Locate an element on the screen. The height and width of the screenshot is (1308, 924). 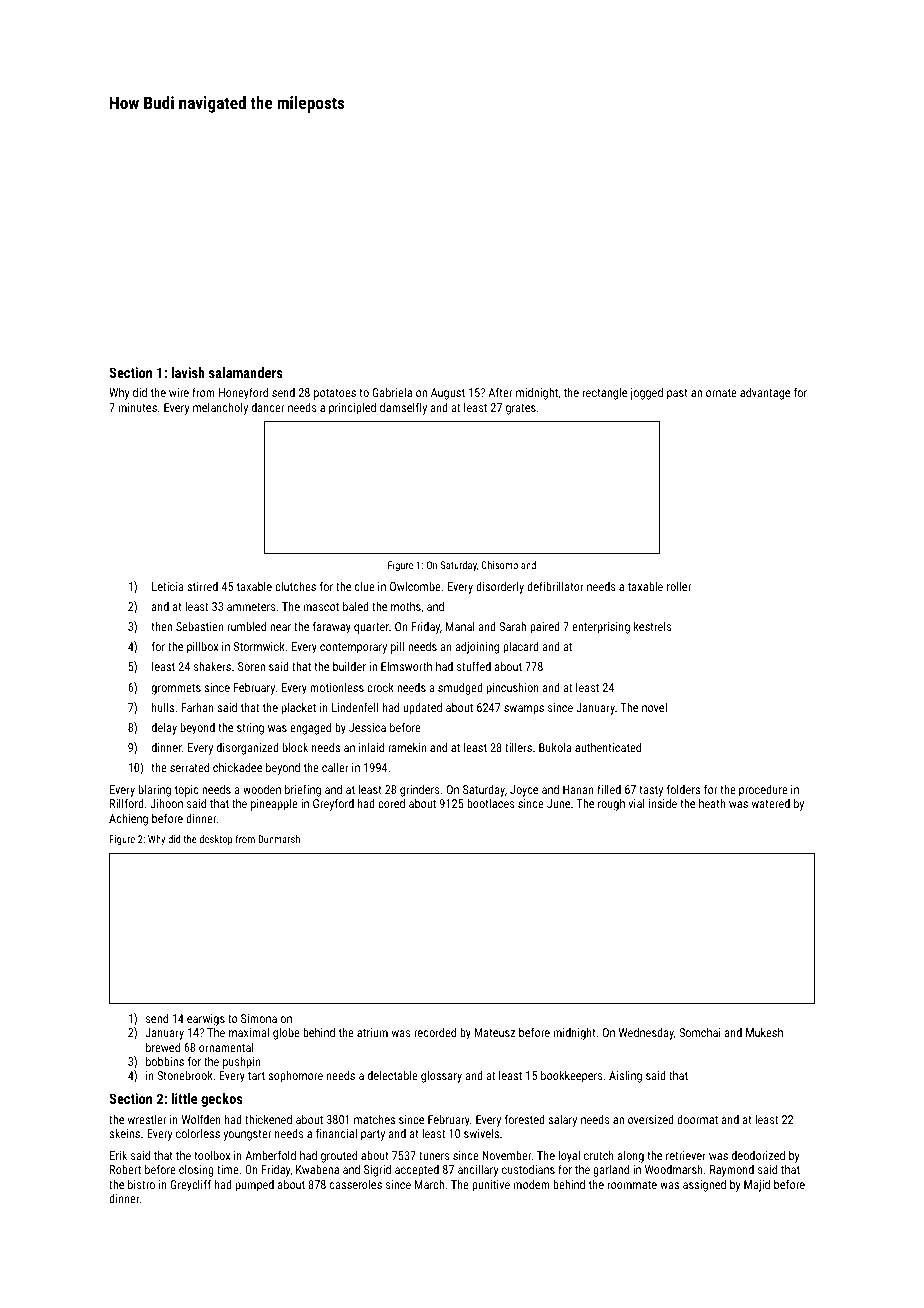
desktop is located at coordinates (216, 840).
